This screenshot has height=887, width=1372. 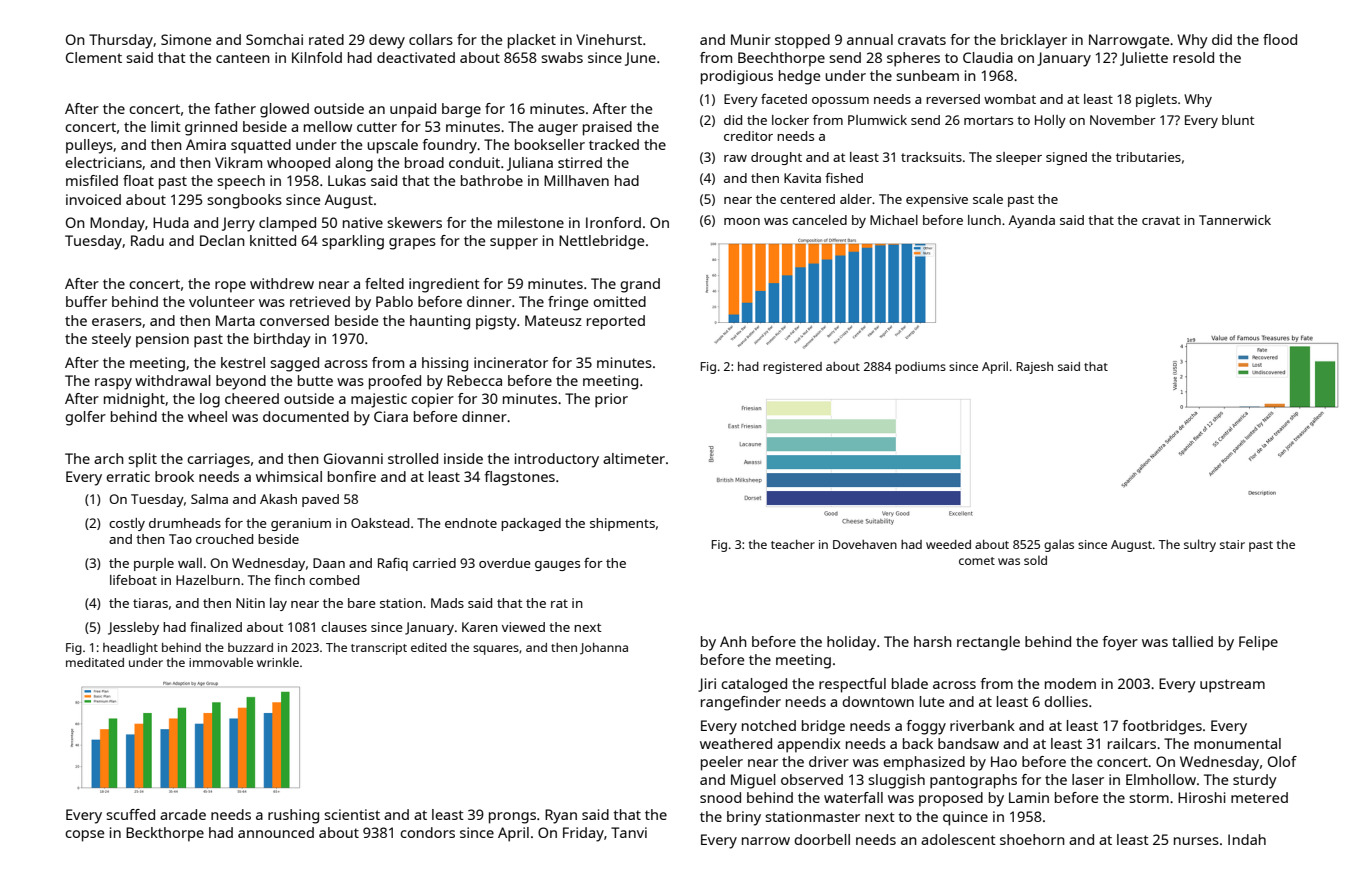 I want to click on fringe, so click(x=568, y=303).
